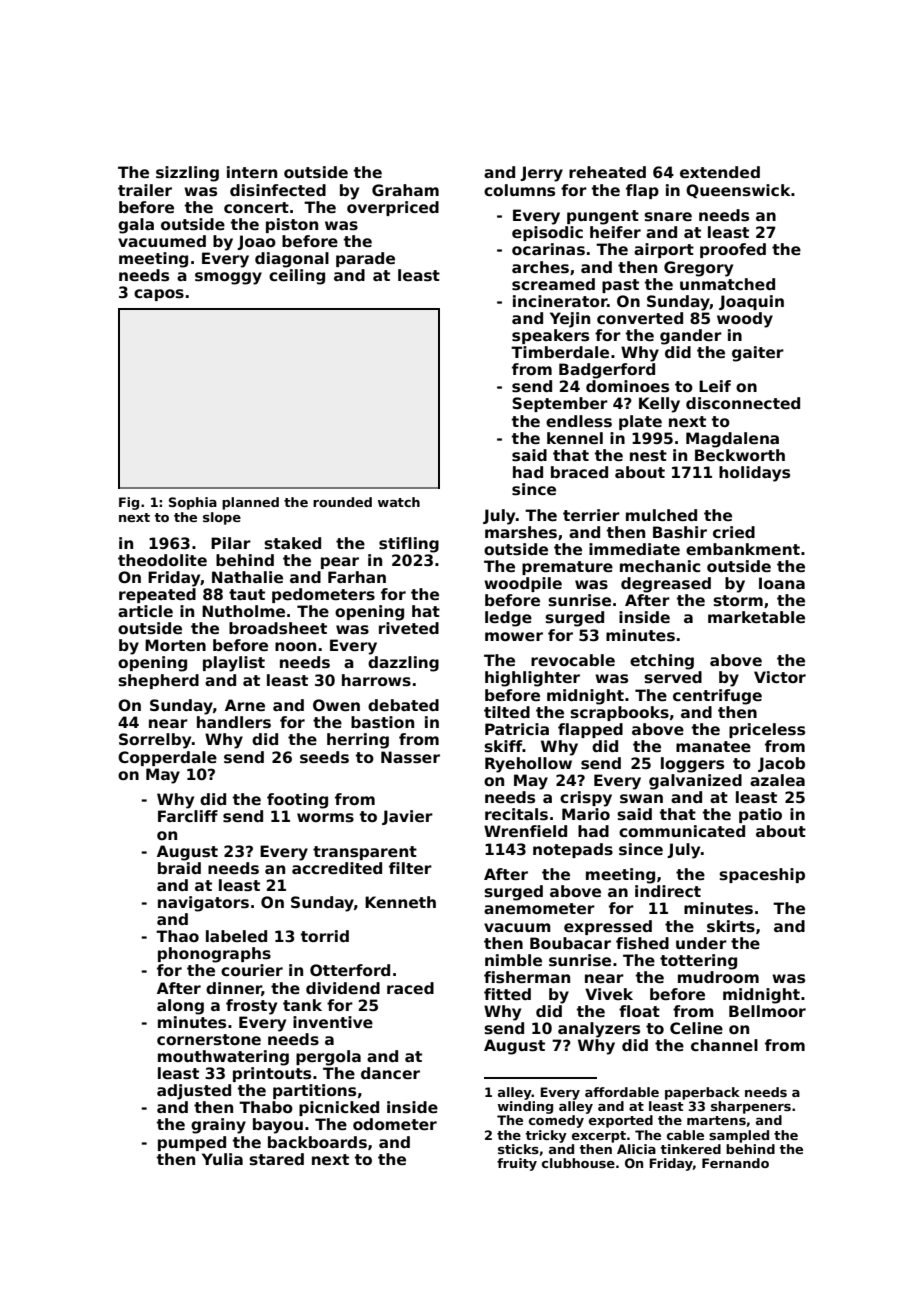 Image resolution: width=924 pixels, height=1311 pixels. What do you see at coordinates (376, 680) in the screenshot?
I see `harrows` at bounding box center [376, 680].
